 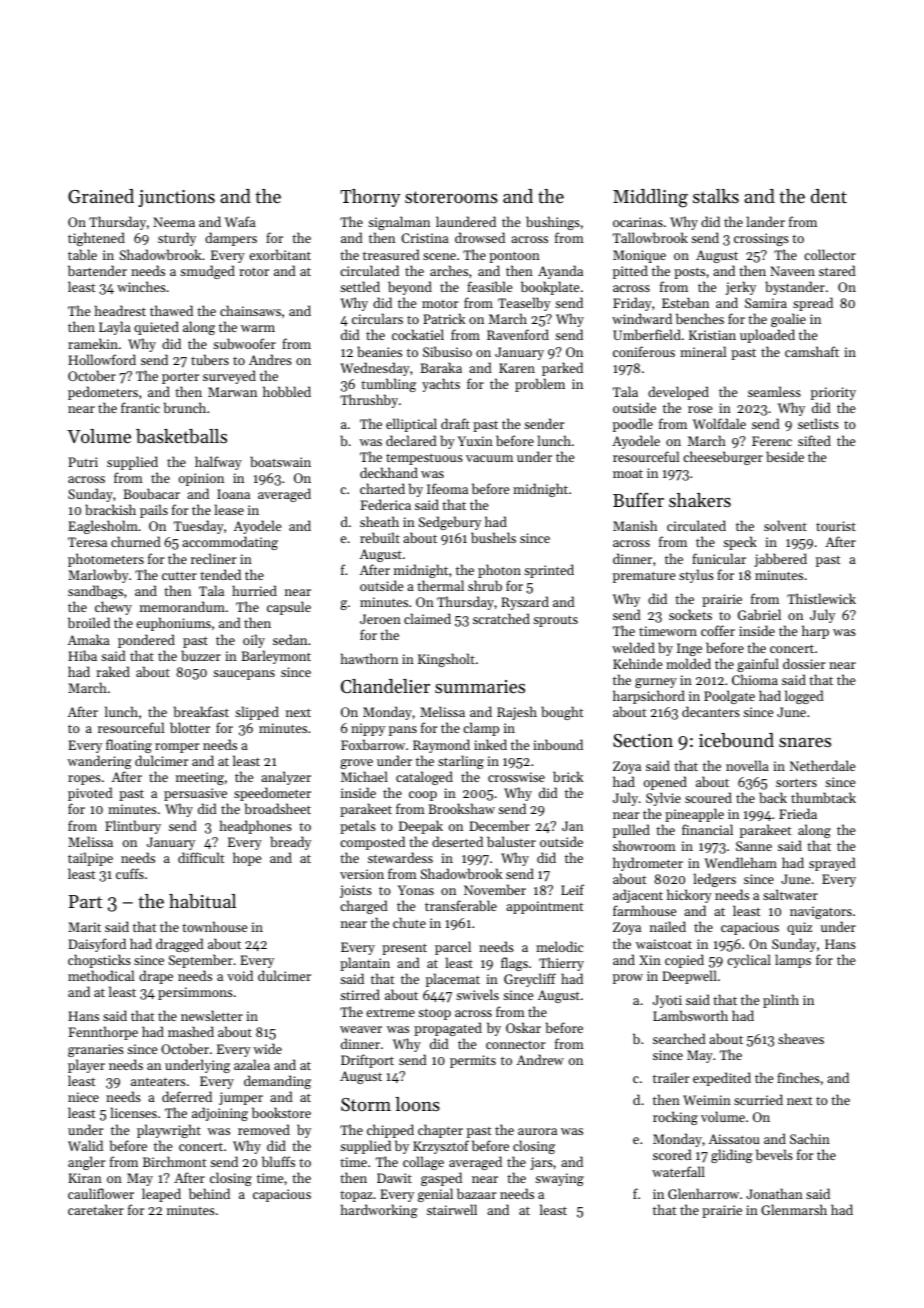 What do you see at coordinates (177, 748) in the screenshot?
I see `romper` at bounding box center [177, 748].
